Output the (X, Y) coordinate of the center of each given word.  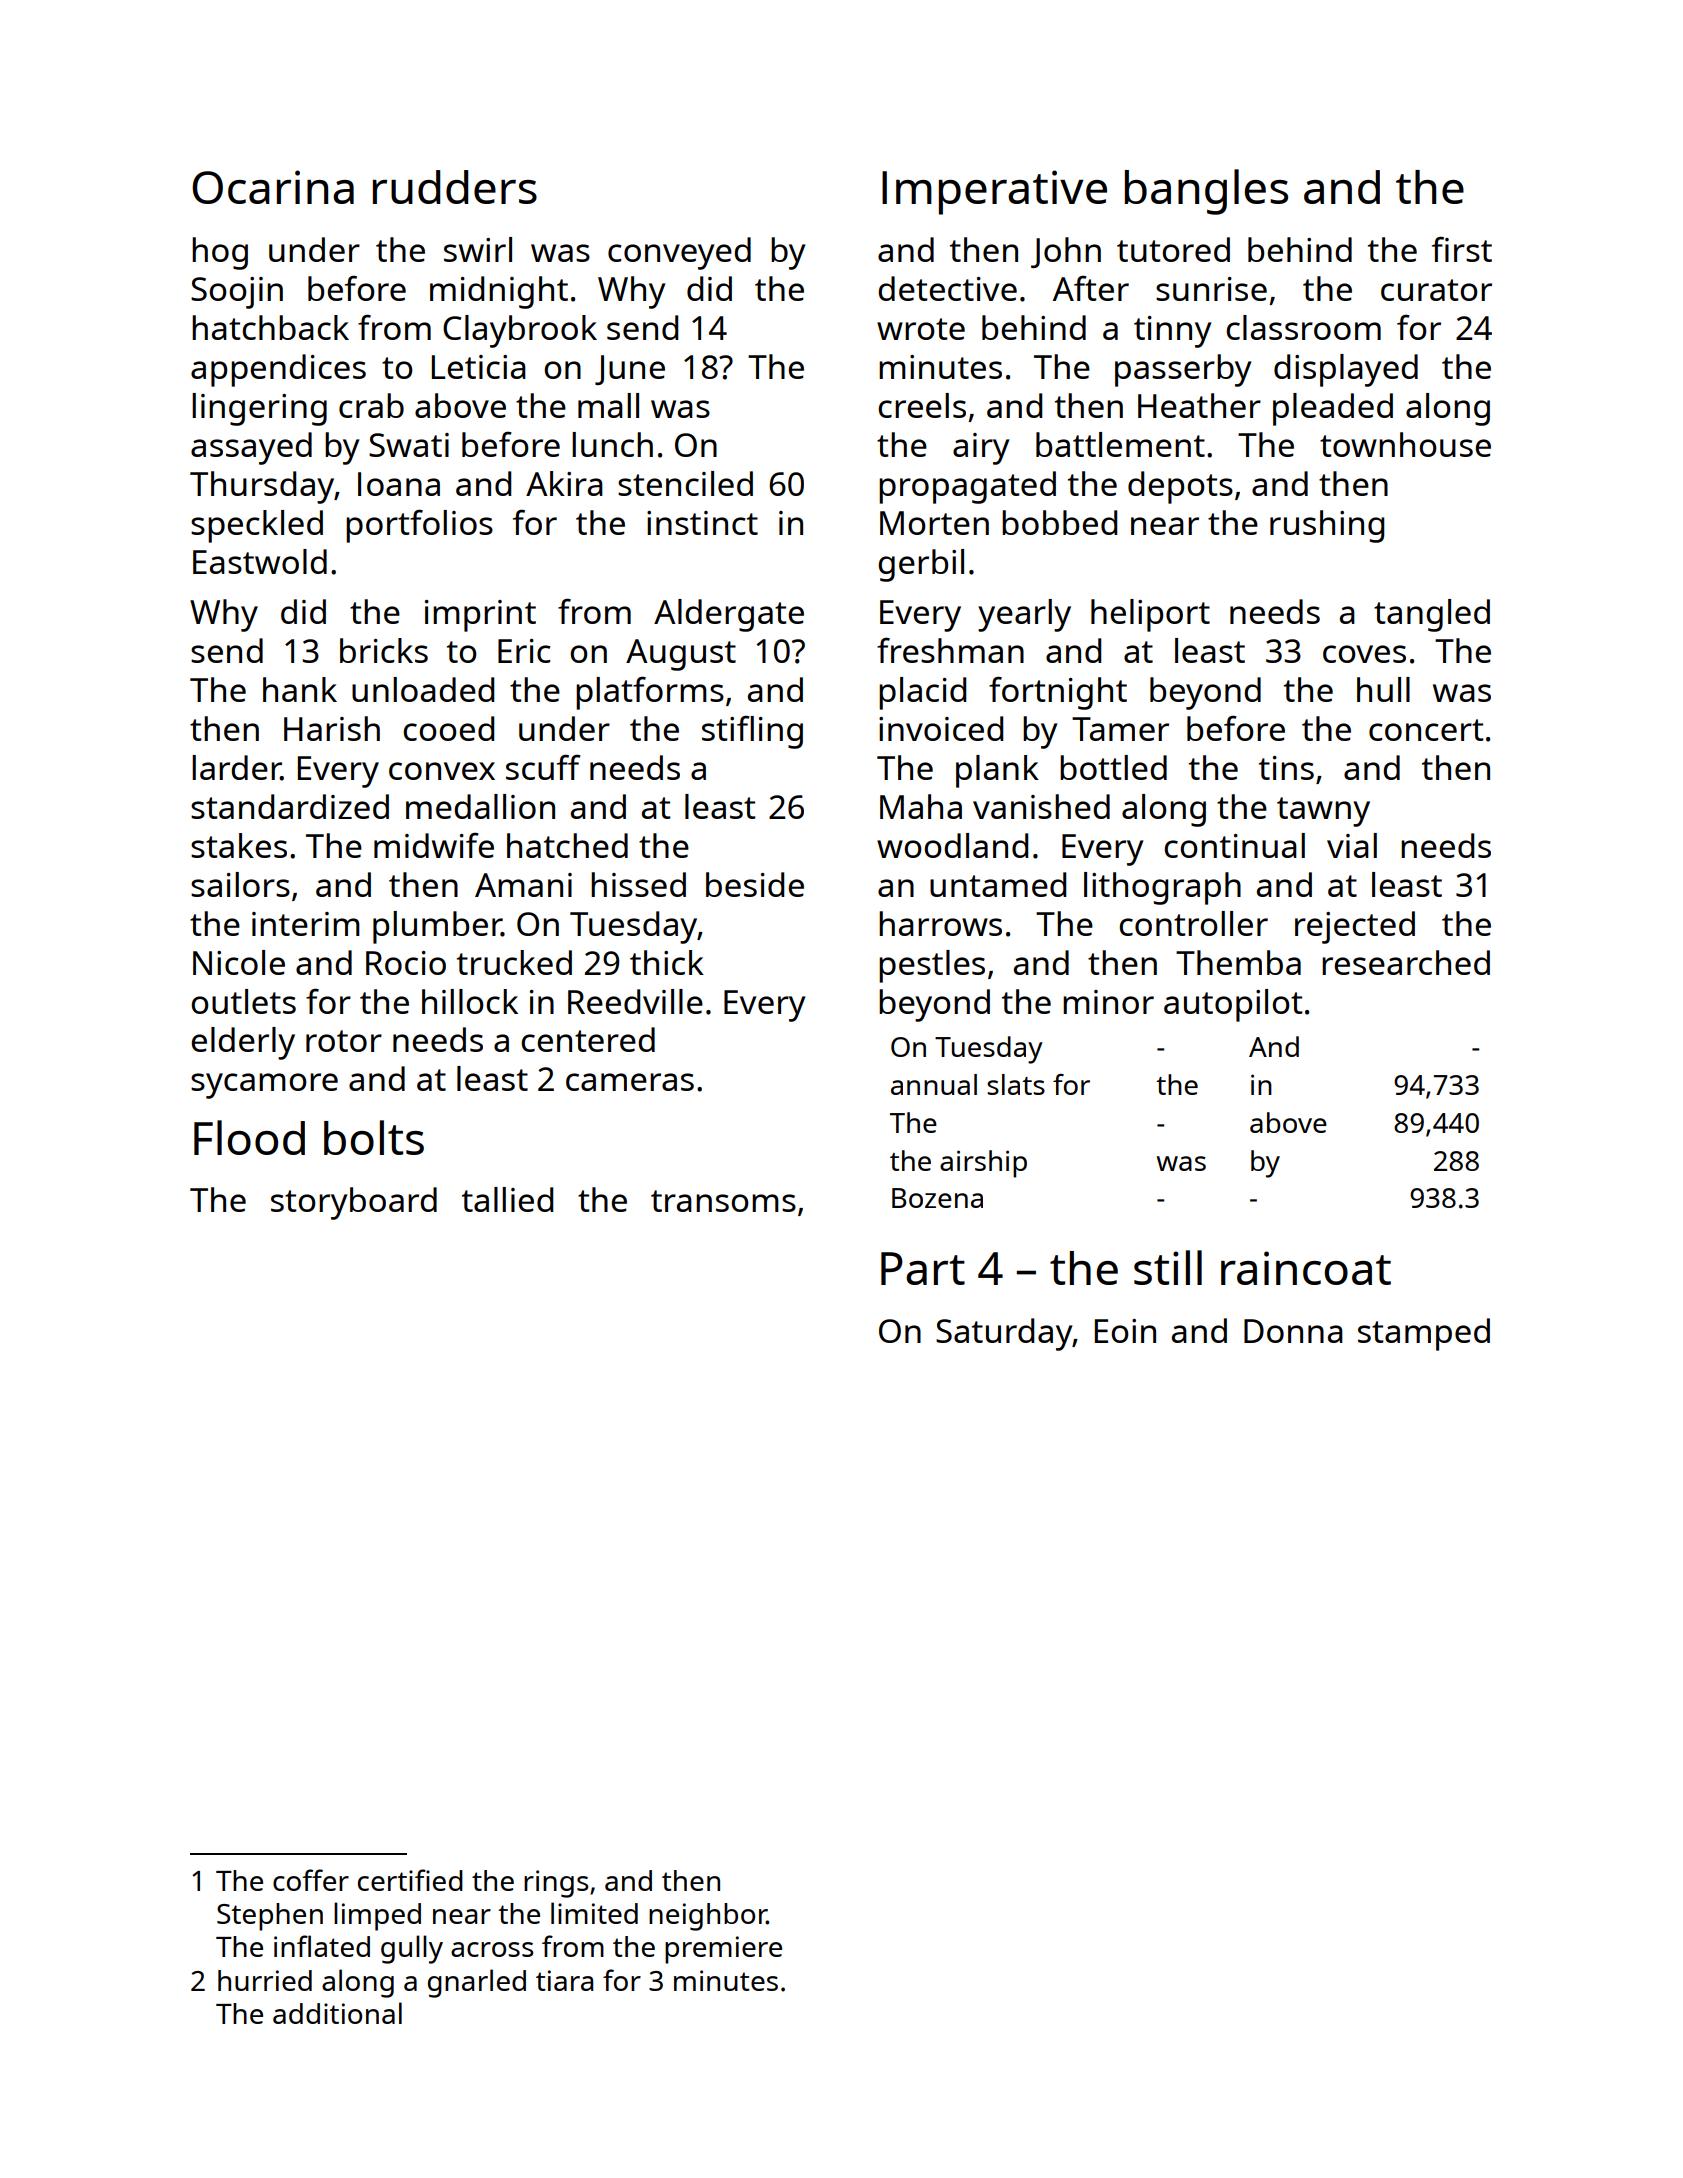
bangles (1206, 192)
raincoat (1306, 1268)
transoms (723, 1201)
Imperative (994, 192)
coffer (311, 1880)
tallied (507, 1199)
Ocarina (273, 187)
